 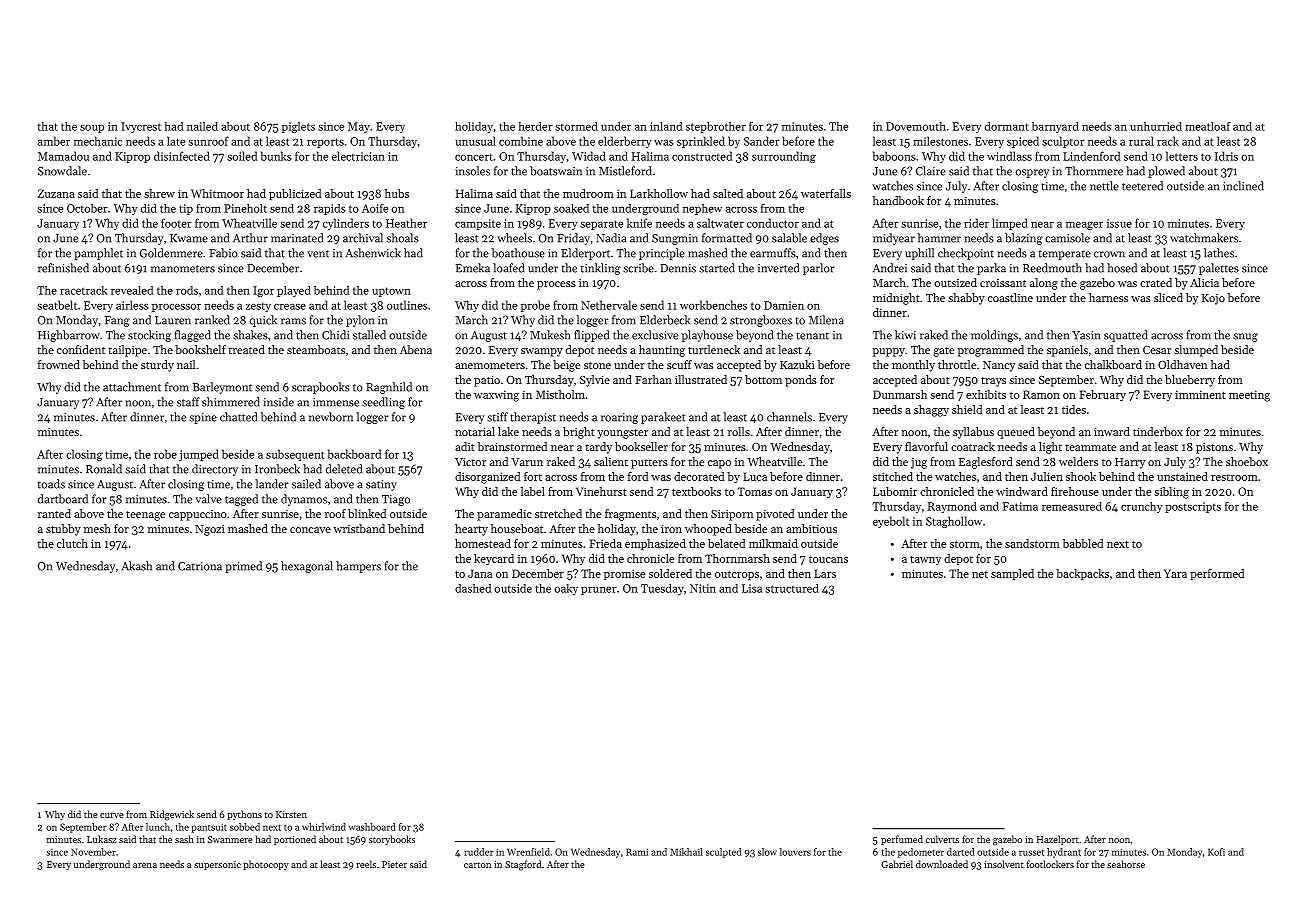 I want to click on clutch, so click(x=72, y=543).
